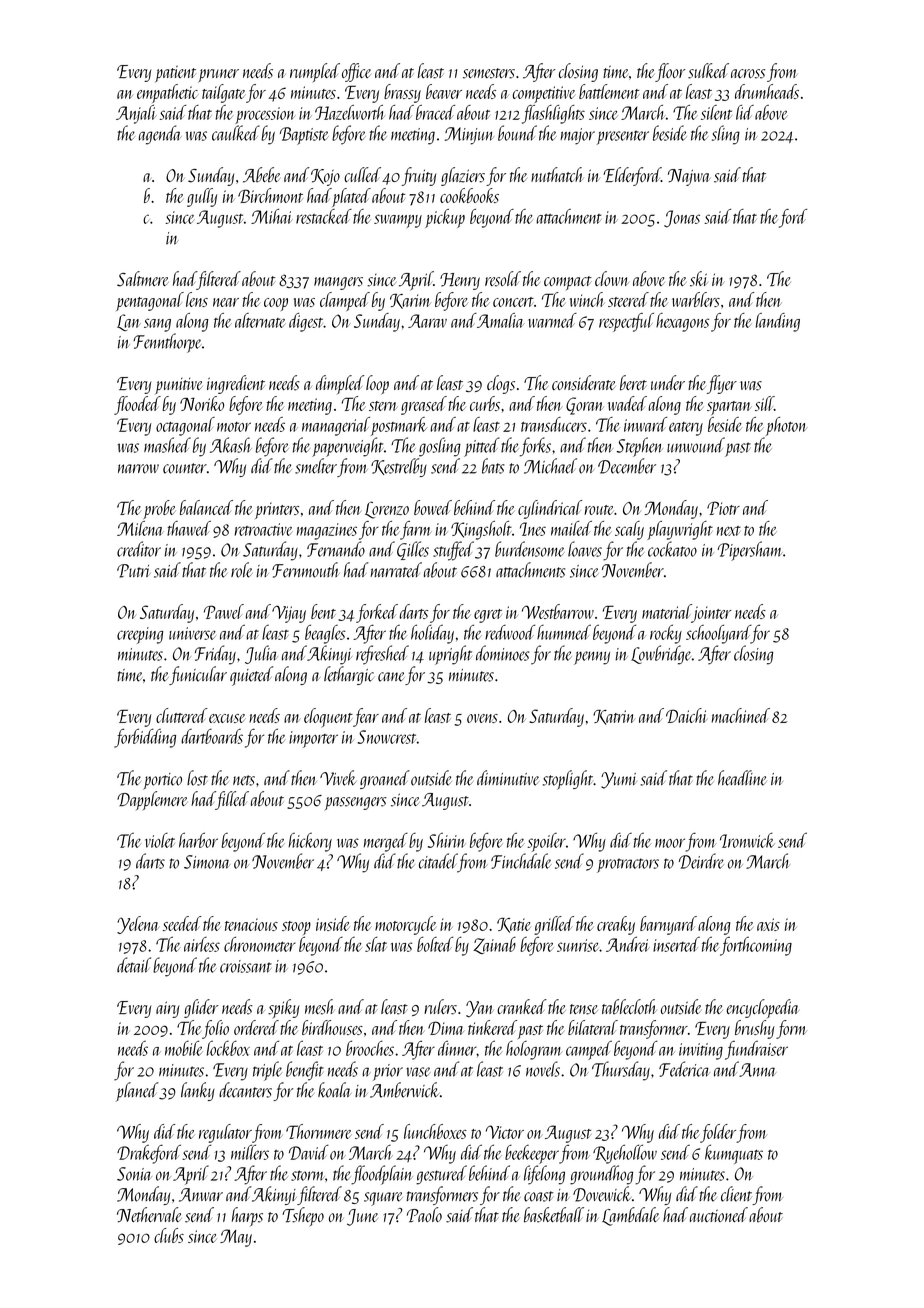 This screenshot has height=1308, width=924. Describe the element at coordinates (137, 1092) in the screenshot. I see `planed` at that location.
